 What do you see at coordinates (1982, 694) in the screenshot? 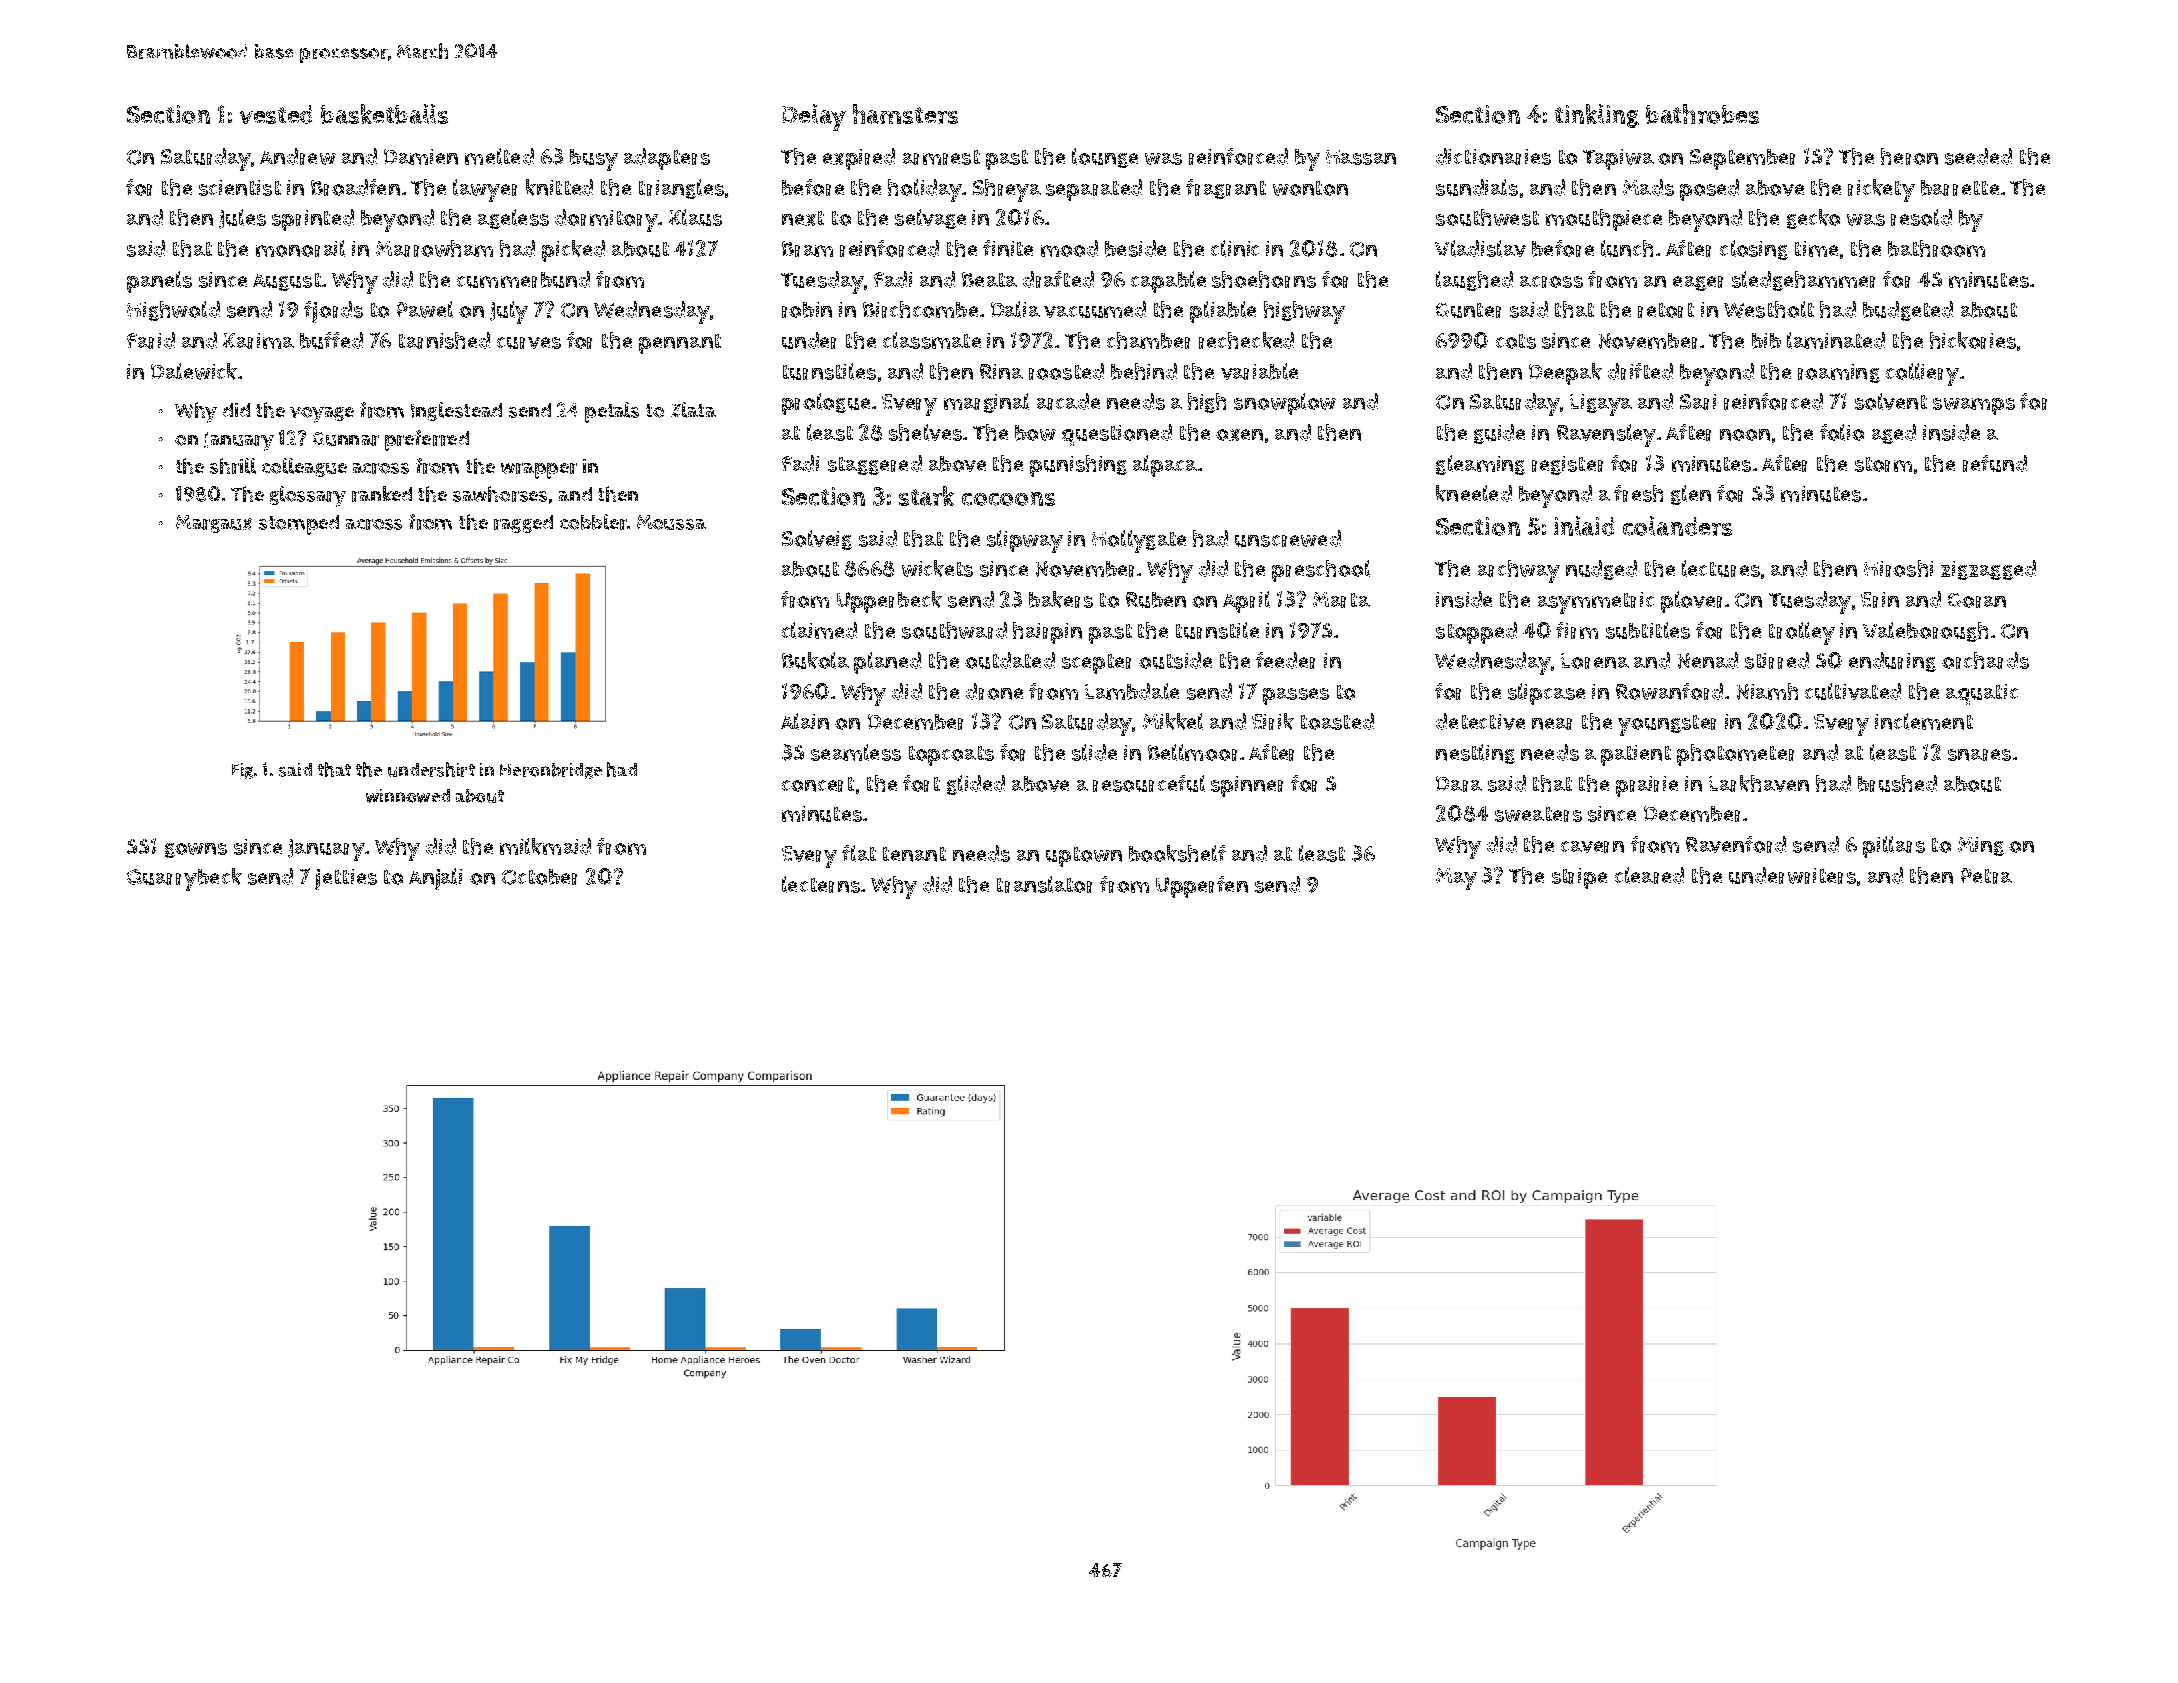
I see `aquatic` at bounding box center [1982, 694].
